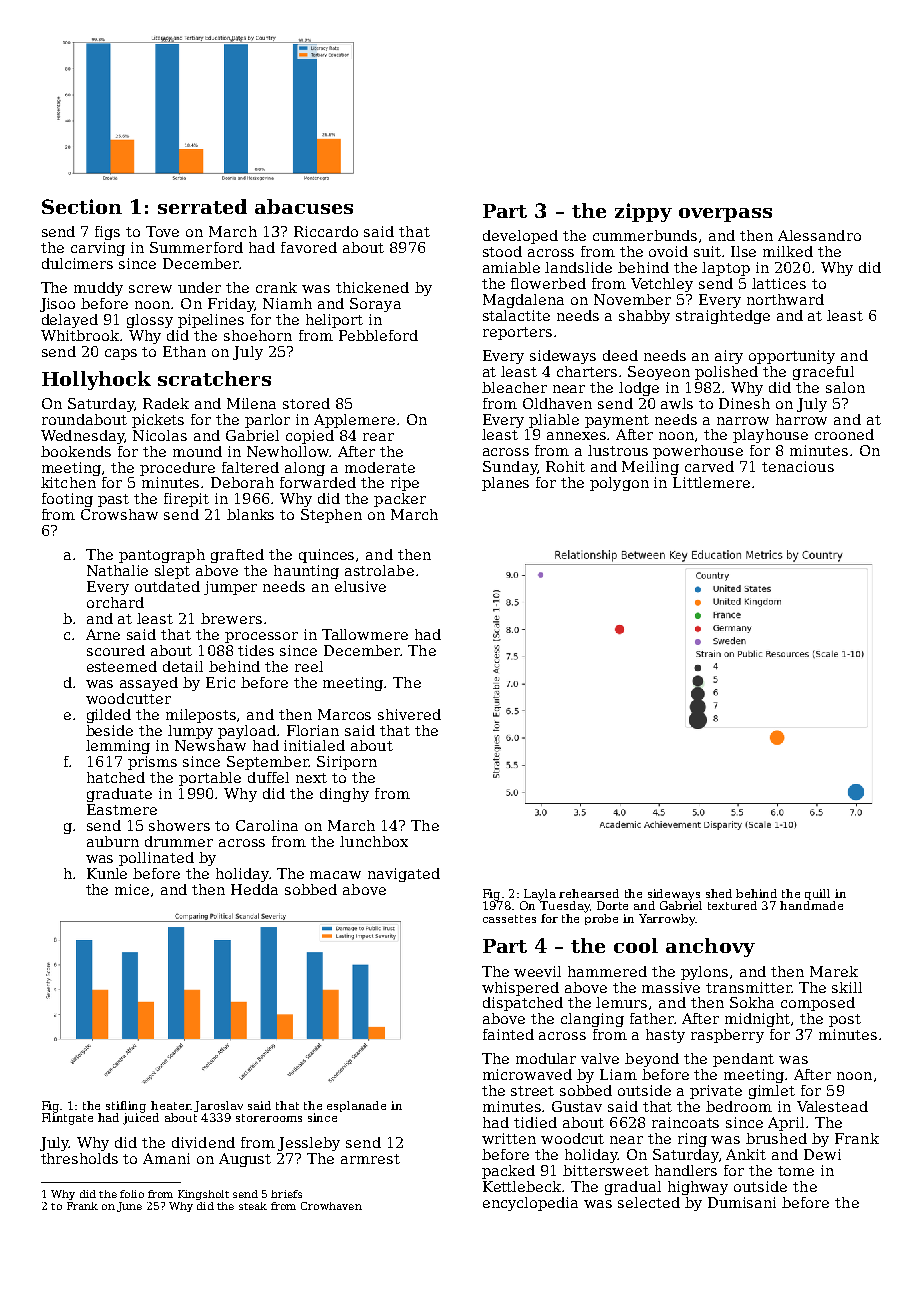 This document has height=1308, width=924. Describe the element at coordinates (744, 403) in the document. I see `Dinesh` at that location.
